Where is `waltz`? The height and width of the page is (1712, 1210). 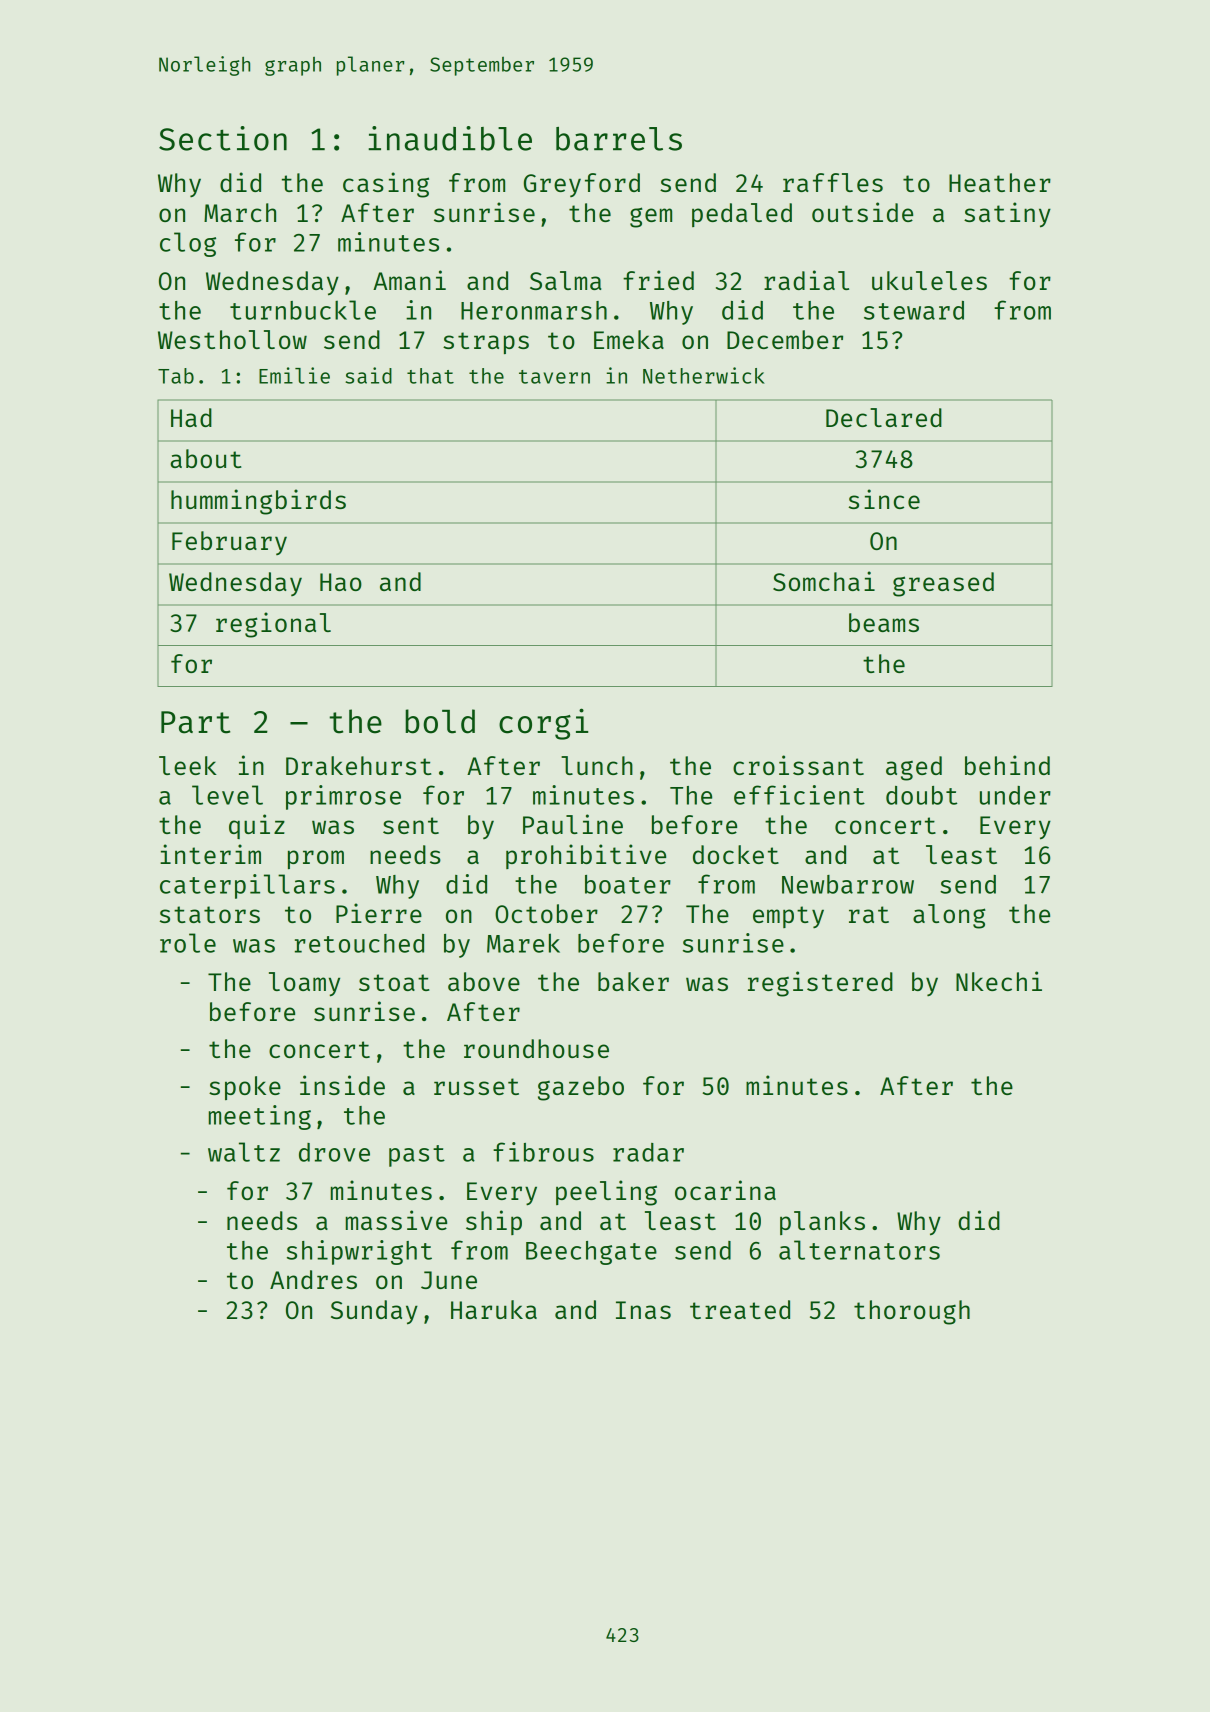
waltz is located at coordinates (244, 1152).
